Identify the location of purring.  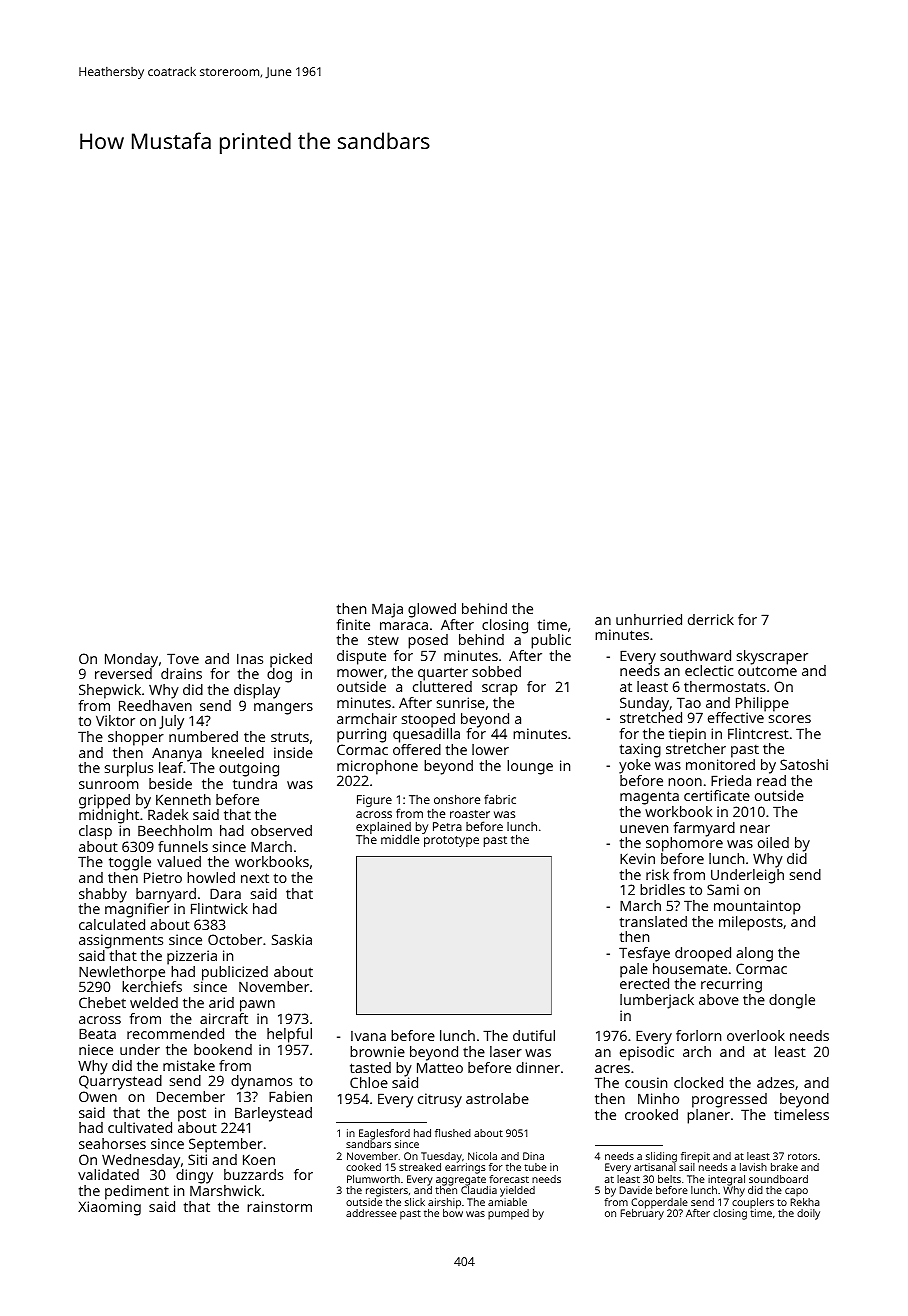
(361, 735).
